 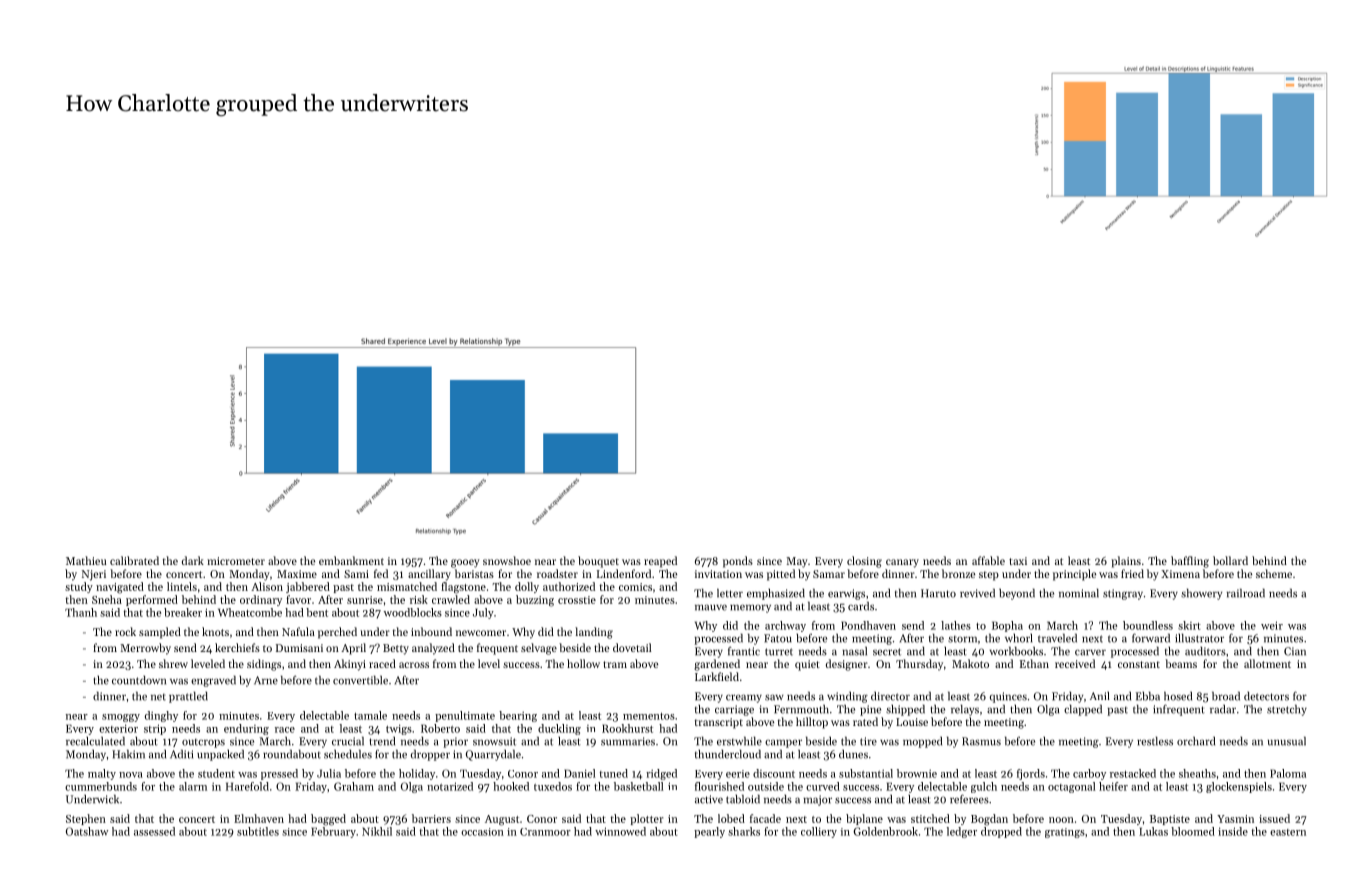 I want to click on unpacked, so click(x=220, y=755).
